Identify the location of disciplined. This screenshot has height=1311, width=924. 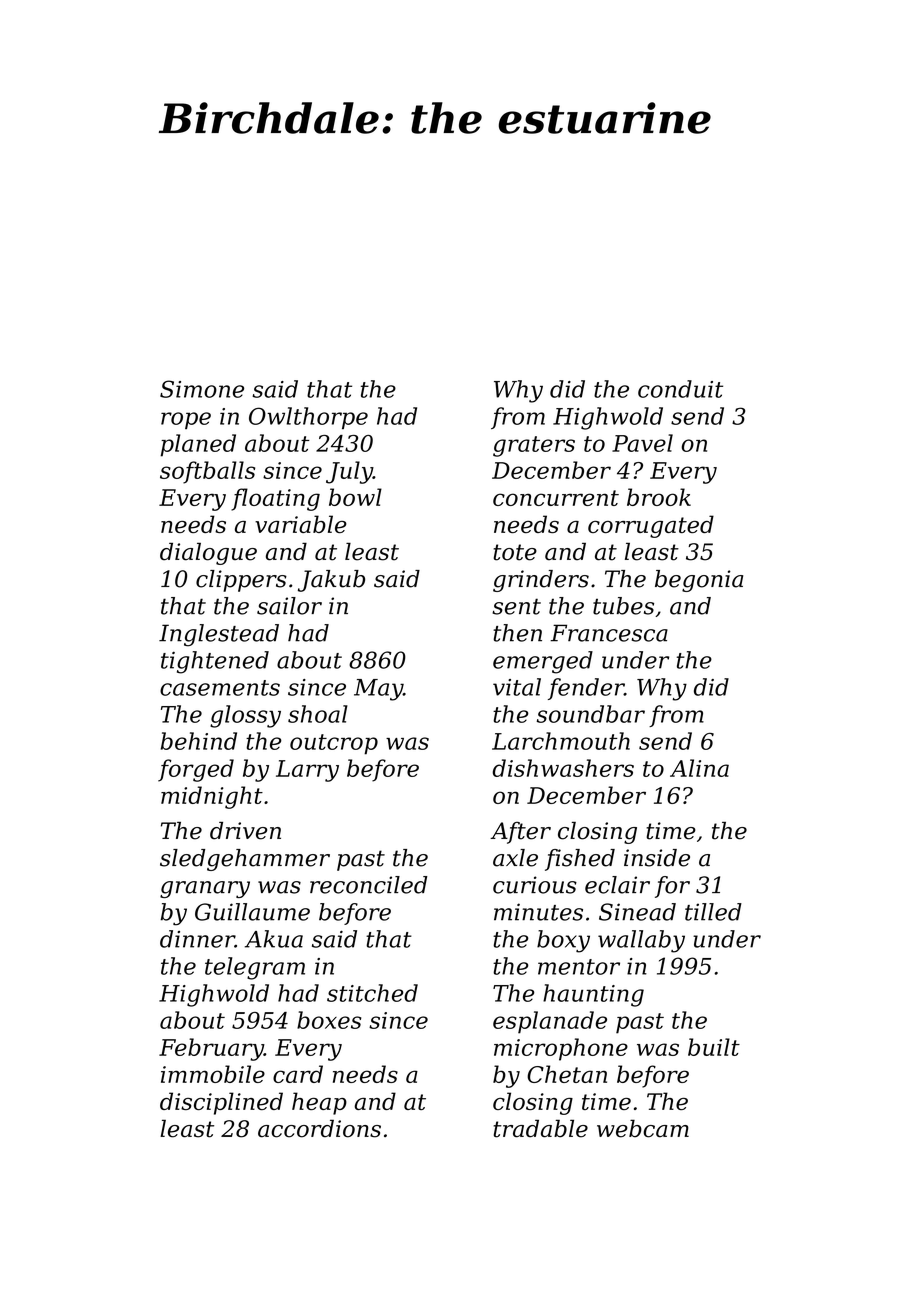
(221, 1103).
